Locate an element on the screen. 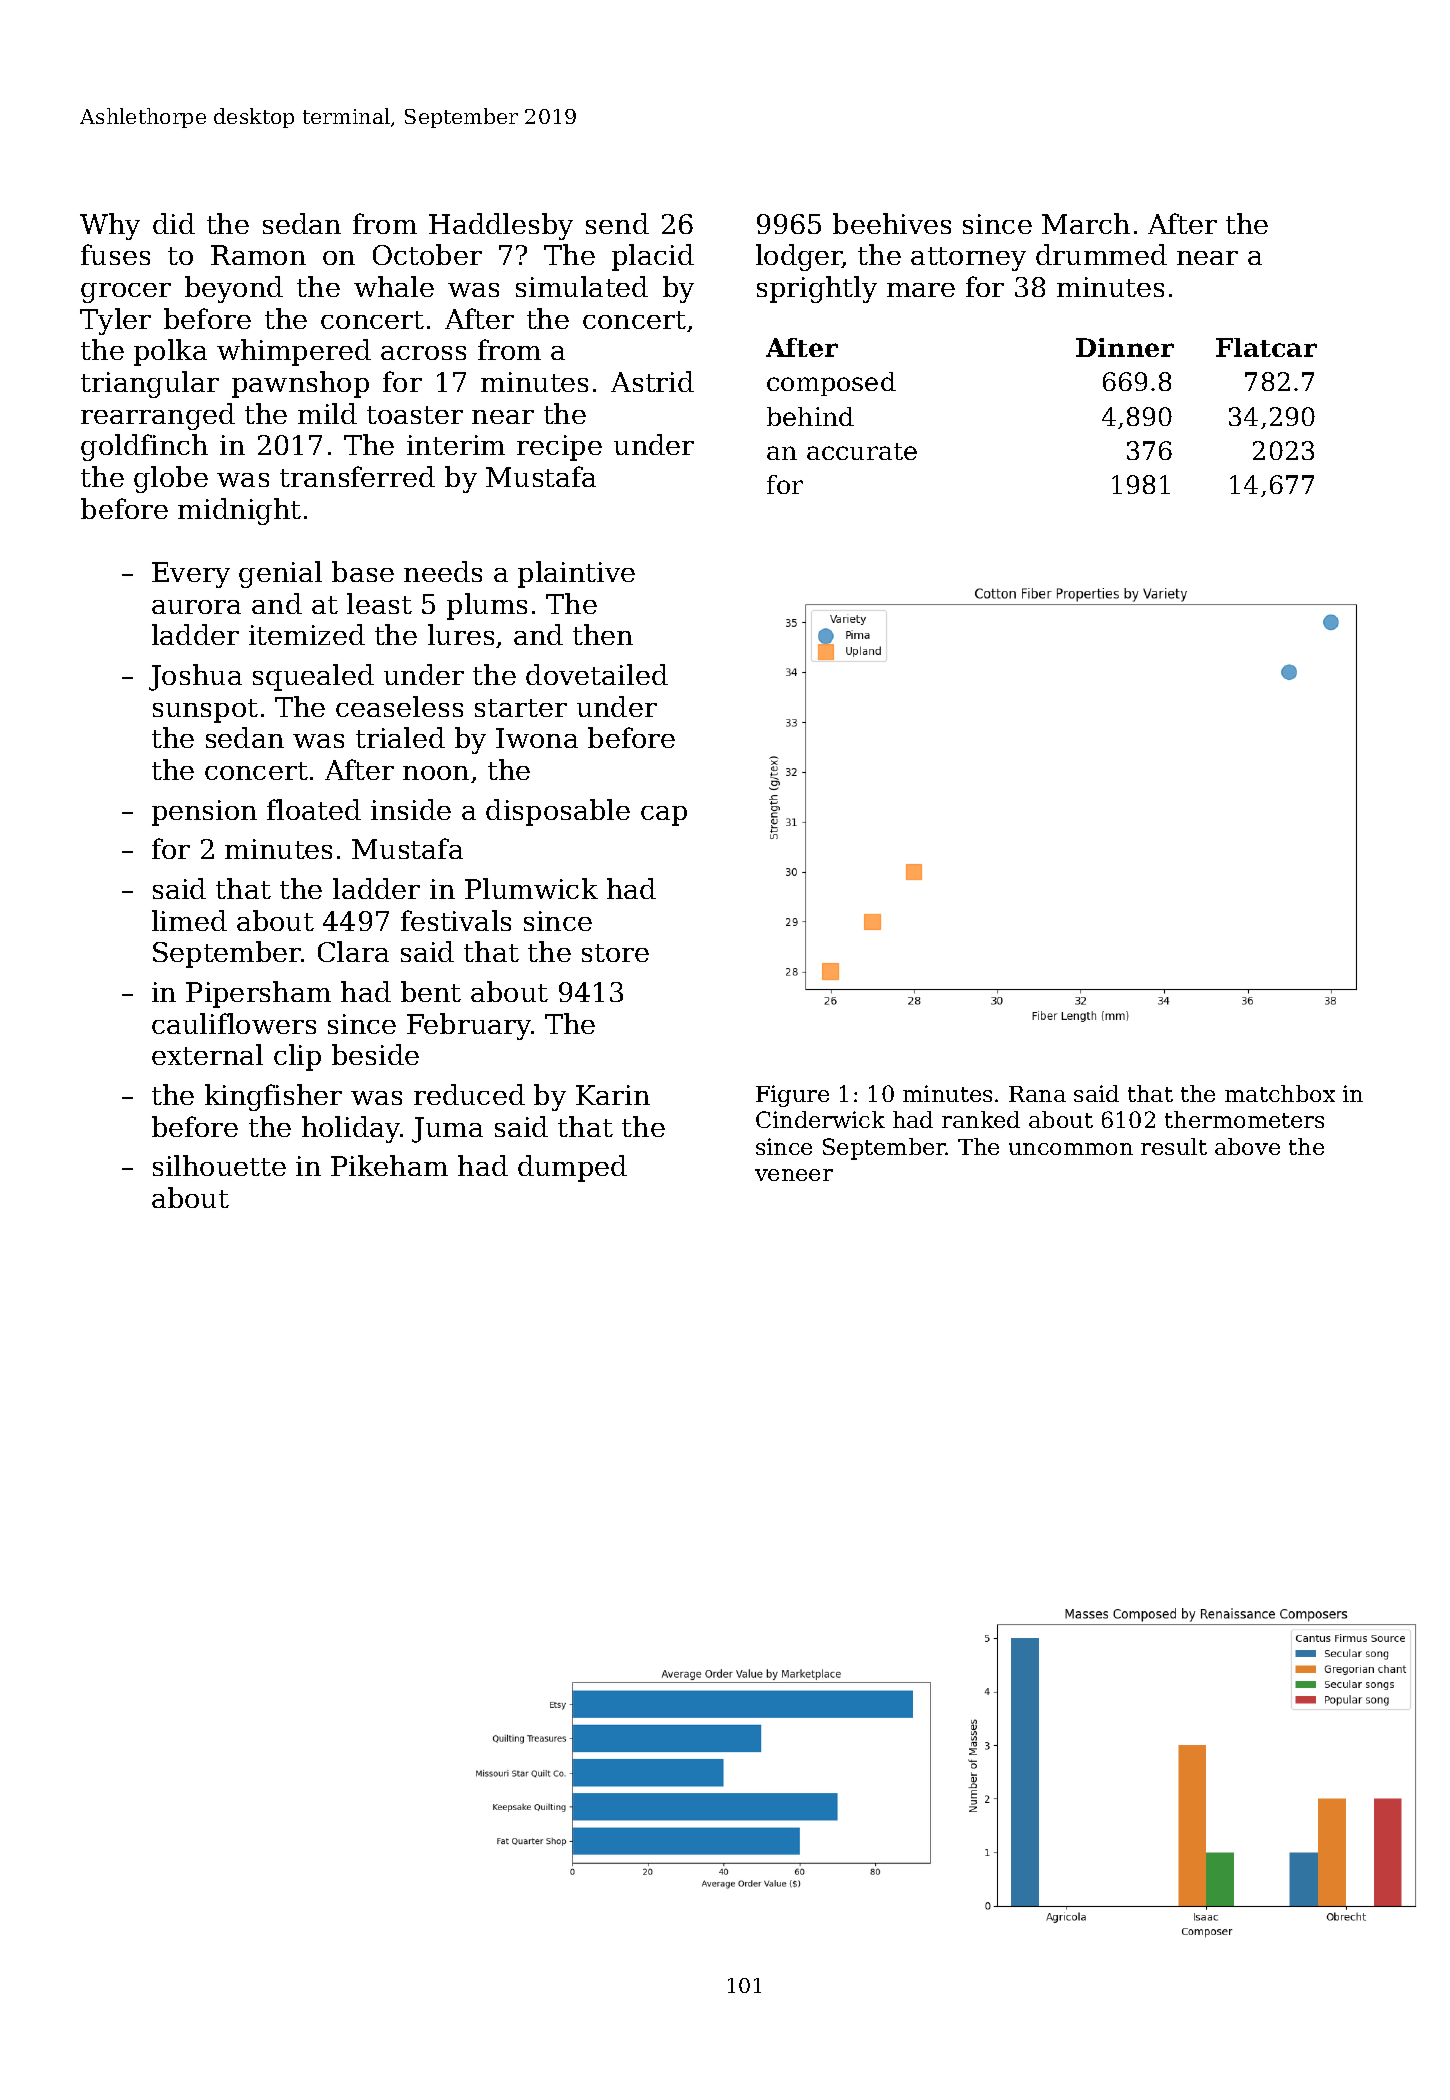 The image size is (1450, 2100). whale is located at coordinates (394, 286).
